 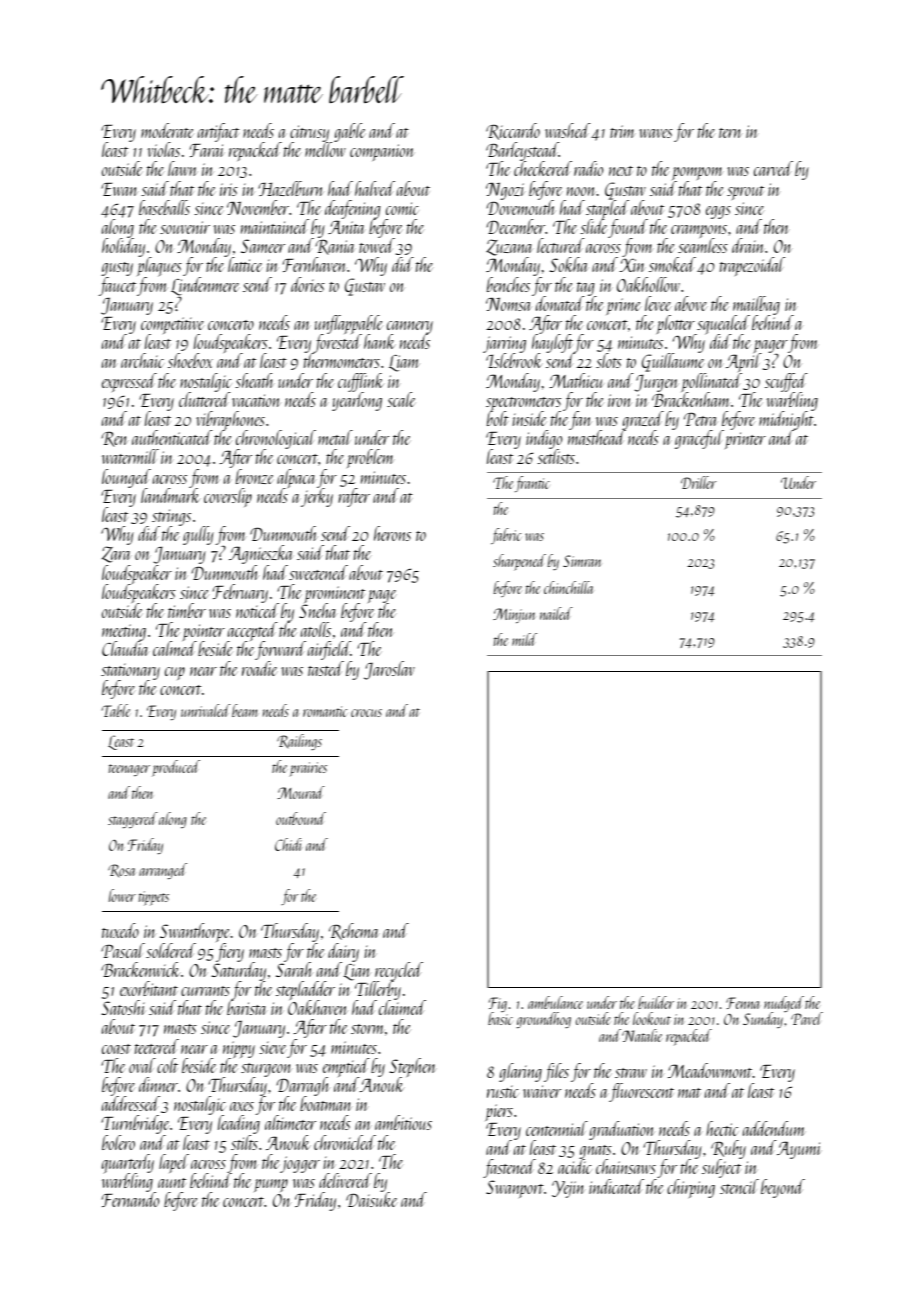 I want to click on quarterly, so click(x=128, y=1164).
